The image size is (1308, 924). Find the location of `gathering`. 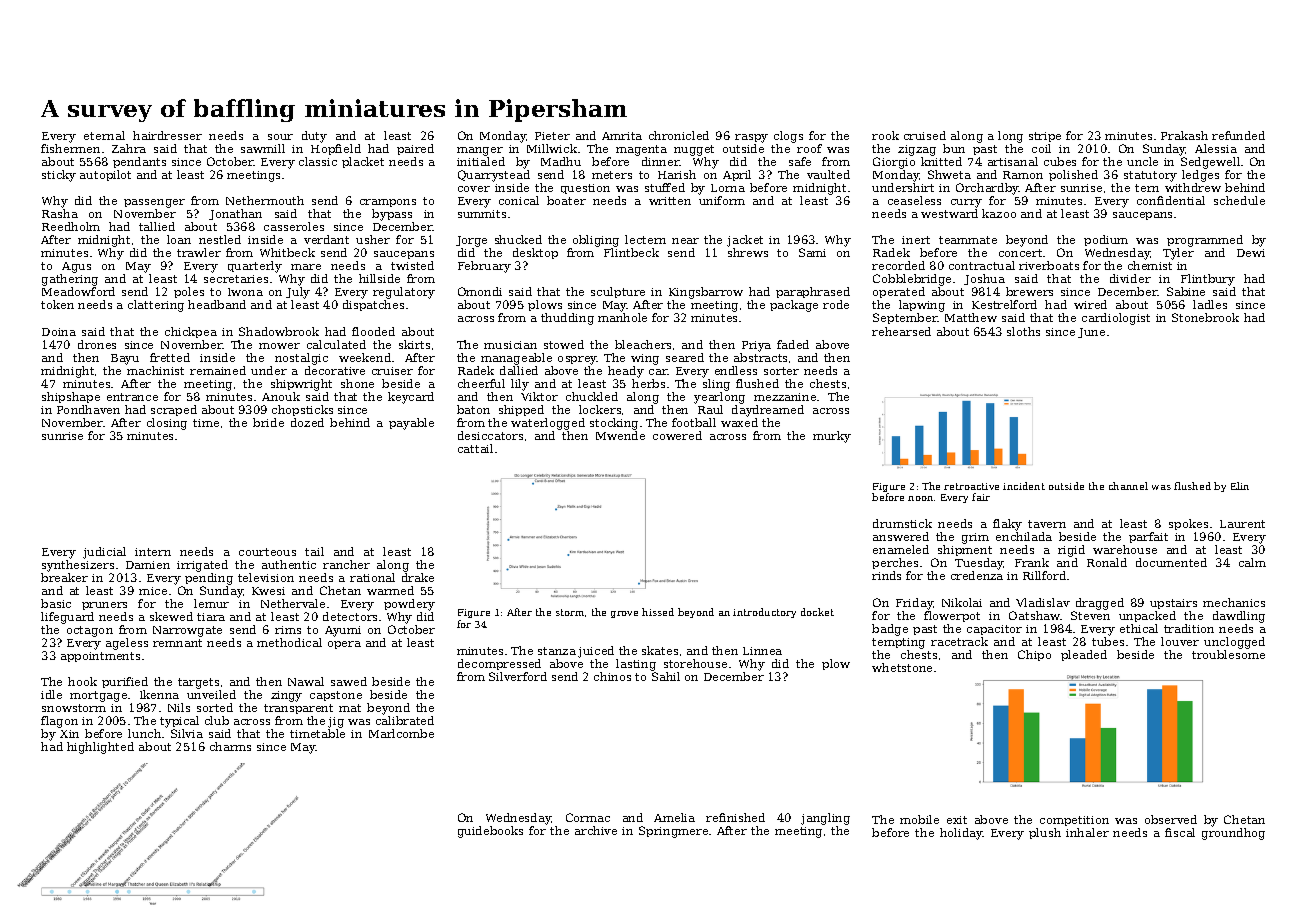

gathering is located at coordinates (70, 280).
